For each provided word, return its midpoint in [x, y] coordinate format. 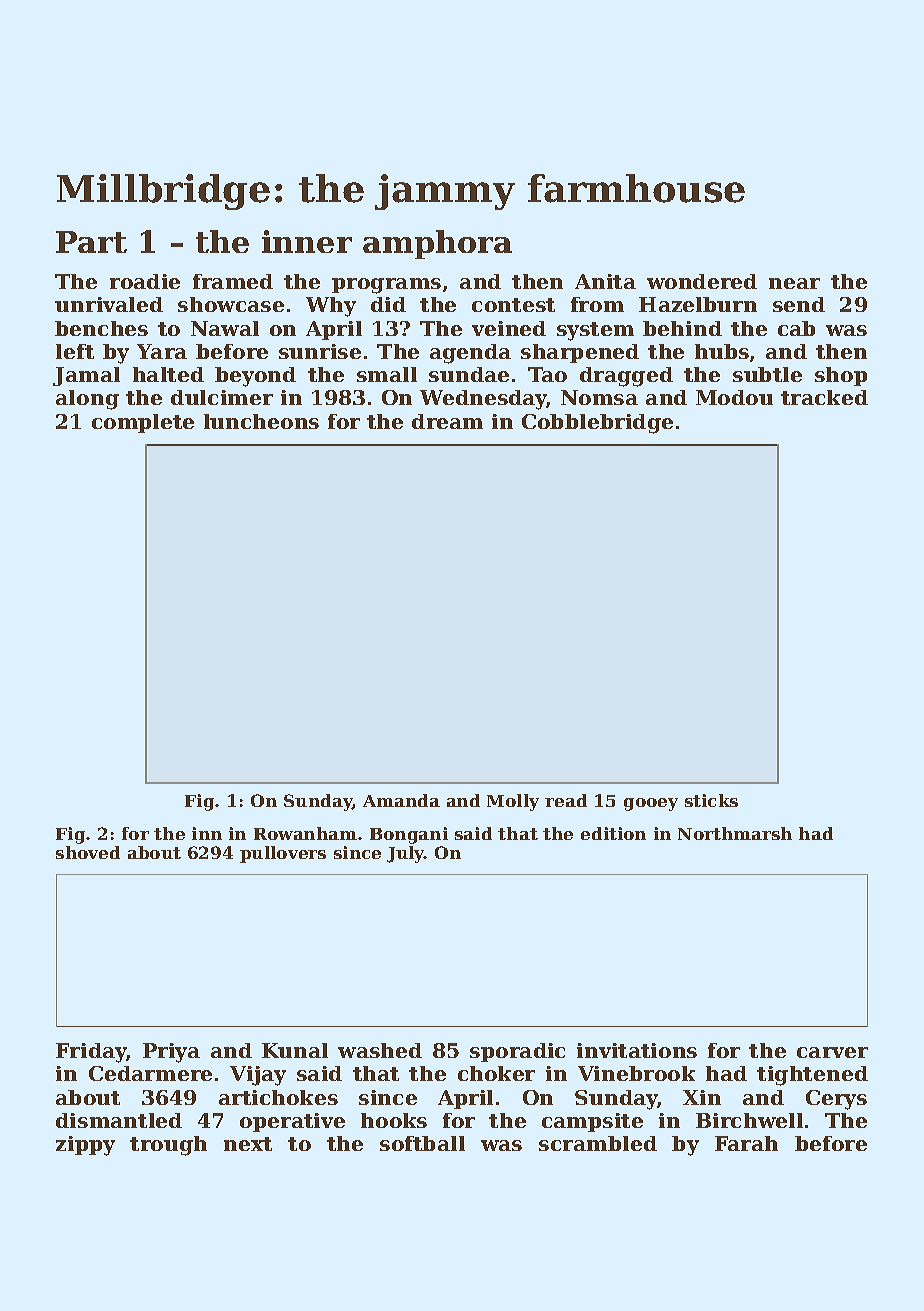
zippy [85, 1146]
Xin [702, 1097]
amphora [437, 244]
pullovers [283, 854]
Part [91, 242]
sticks [711, 800]
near [794, 283]
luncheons [261, 421]
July [406, 854]
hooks [394, 1120]
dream [447, 421]
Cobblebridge [597, 424]
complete [143, 423]
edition [613, 833]
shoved [88, 852]
